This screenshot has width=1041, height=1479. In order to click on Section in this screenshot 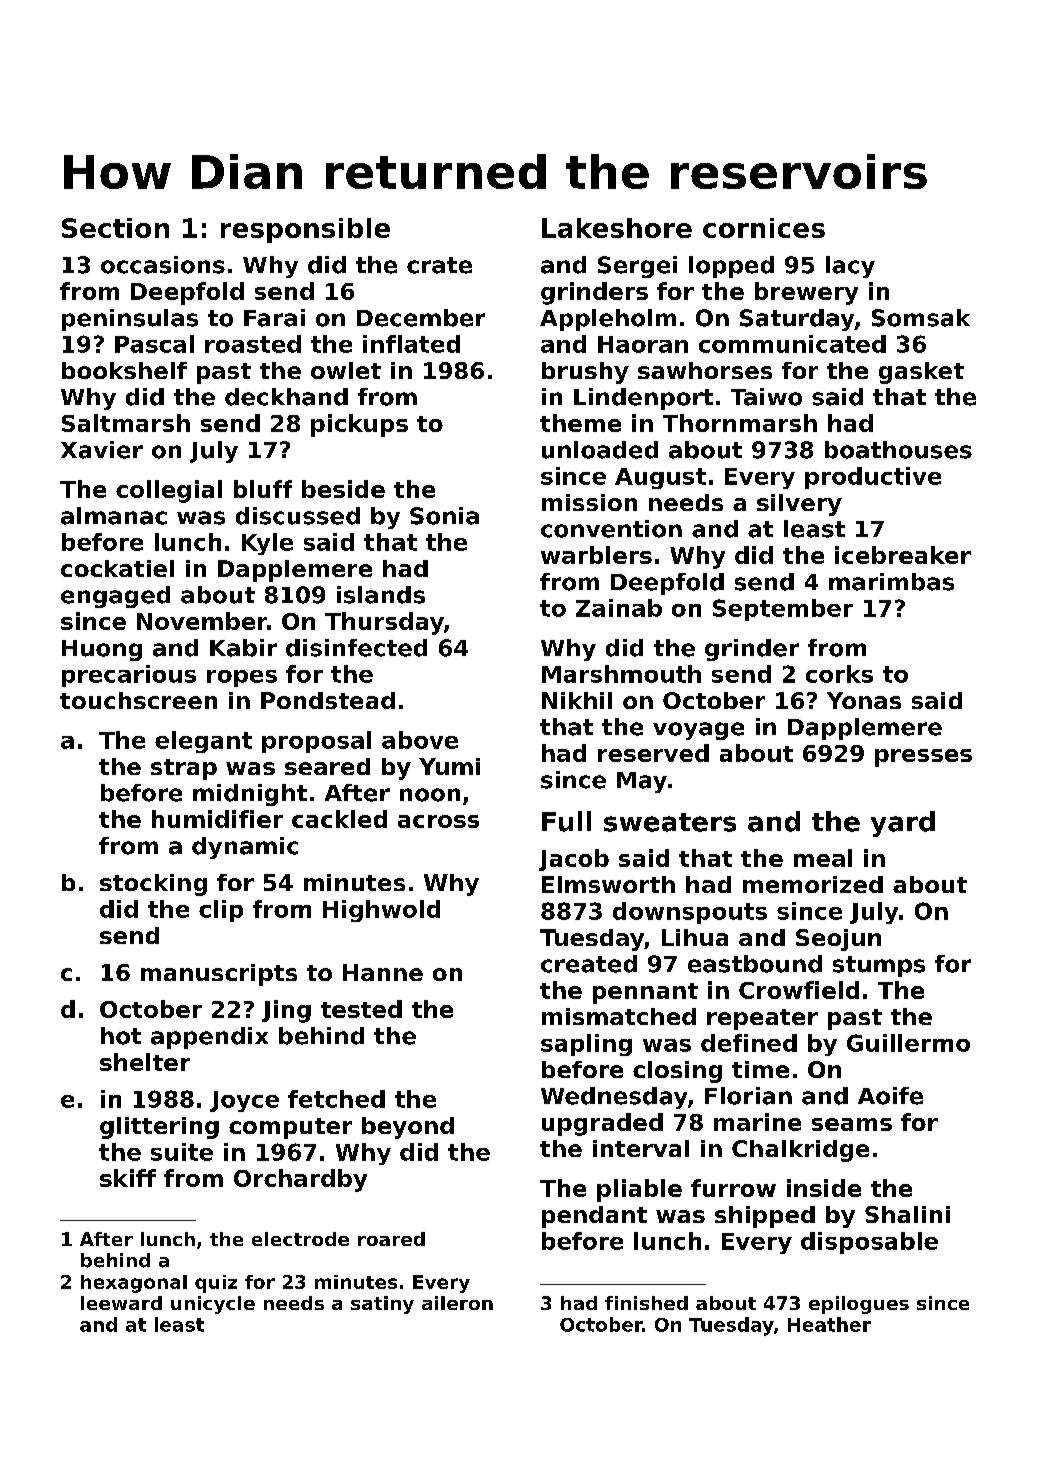, I will do `click(115, 228)`.
